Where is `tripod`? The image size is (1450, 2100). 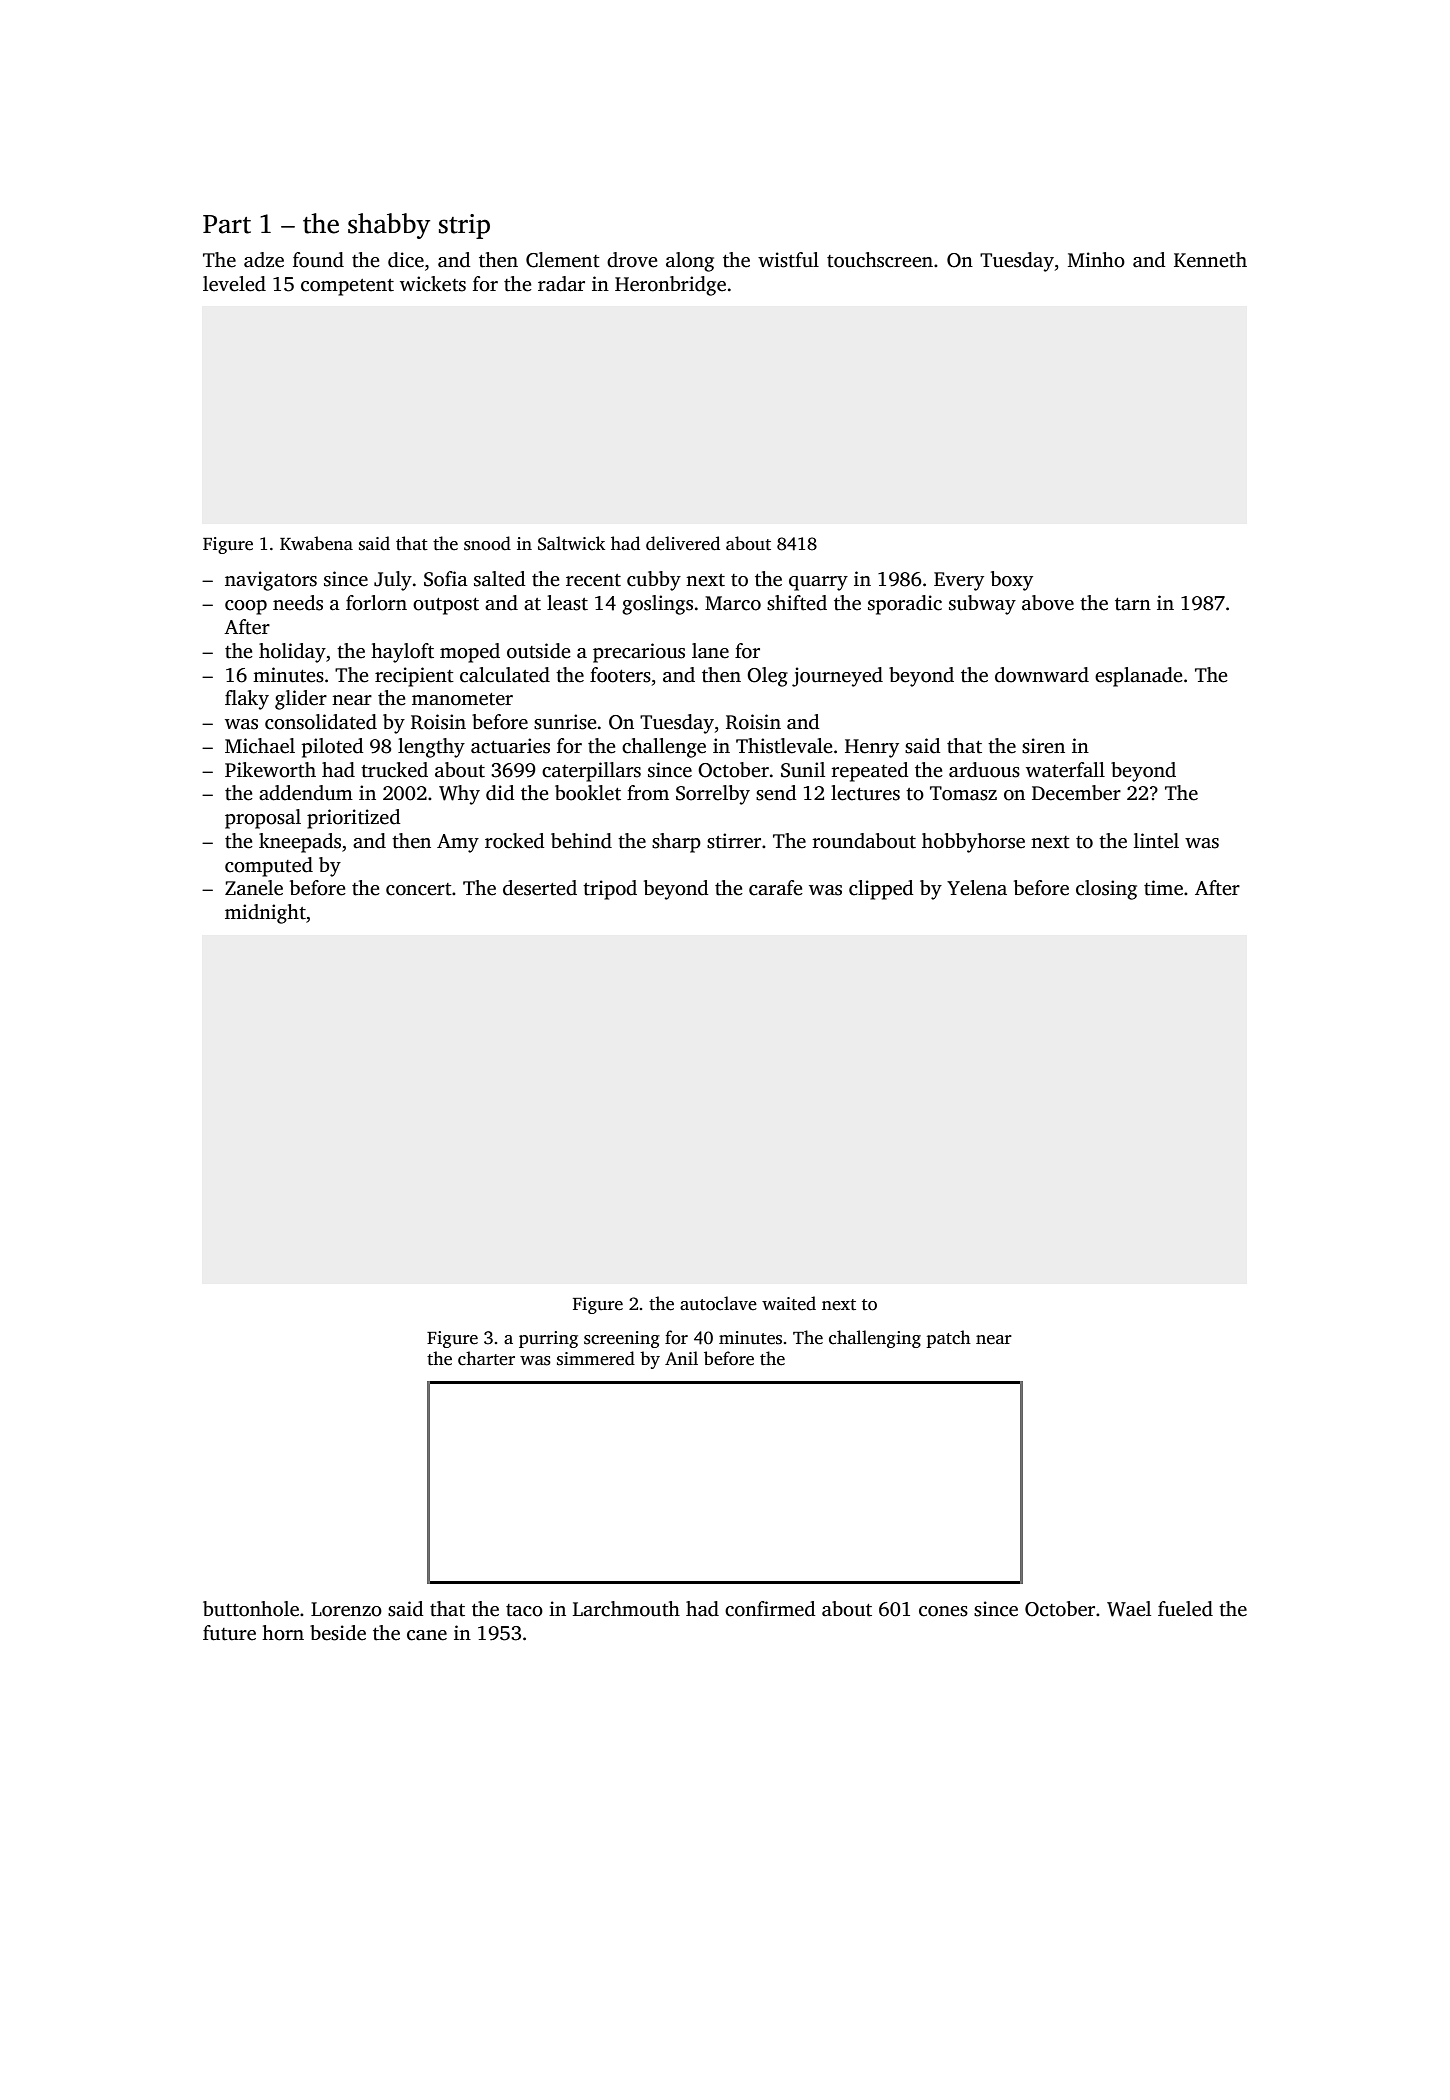
tripod is located at coordinates (610, 890).
